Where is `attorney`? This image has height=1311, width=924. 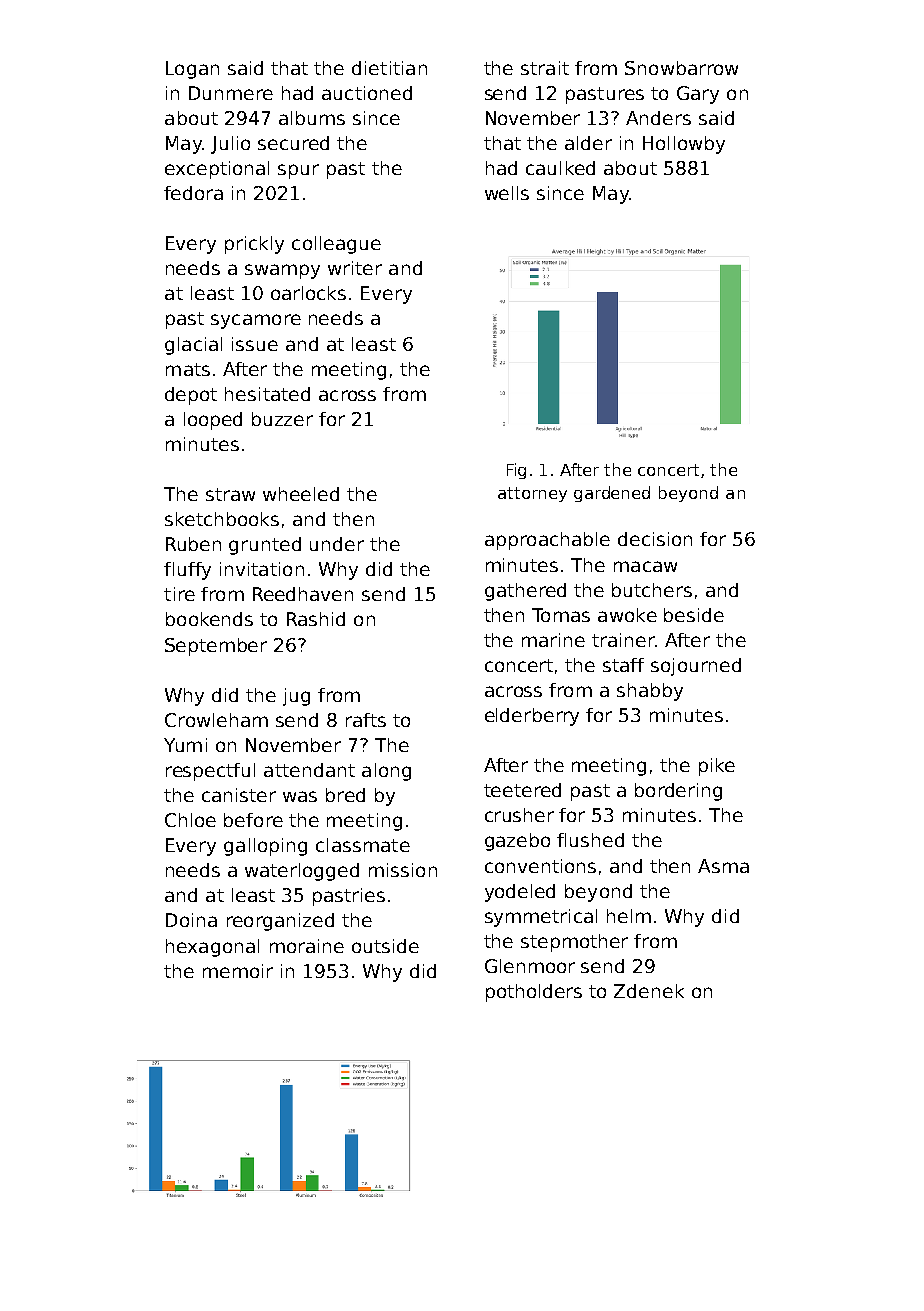 attorney is located at coordinates (532, 494).
